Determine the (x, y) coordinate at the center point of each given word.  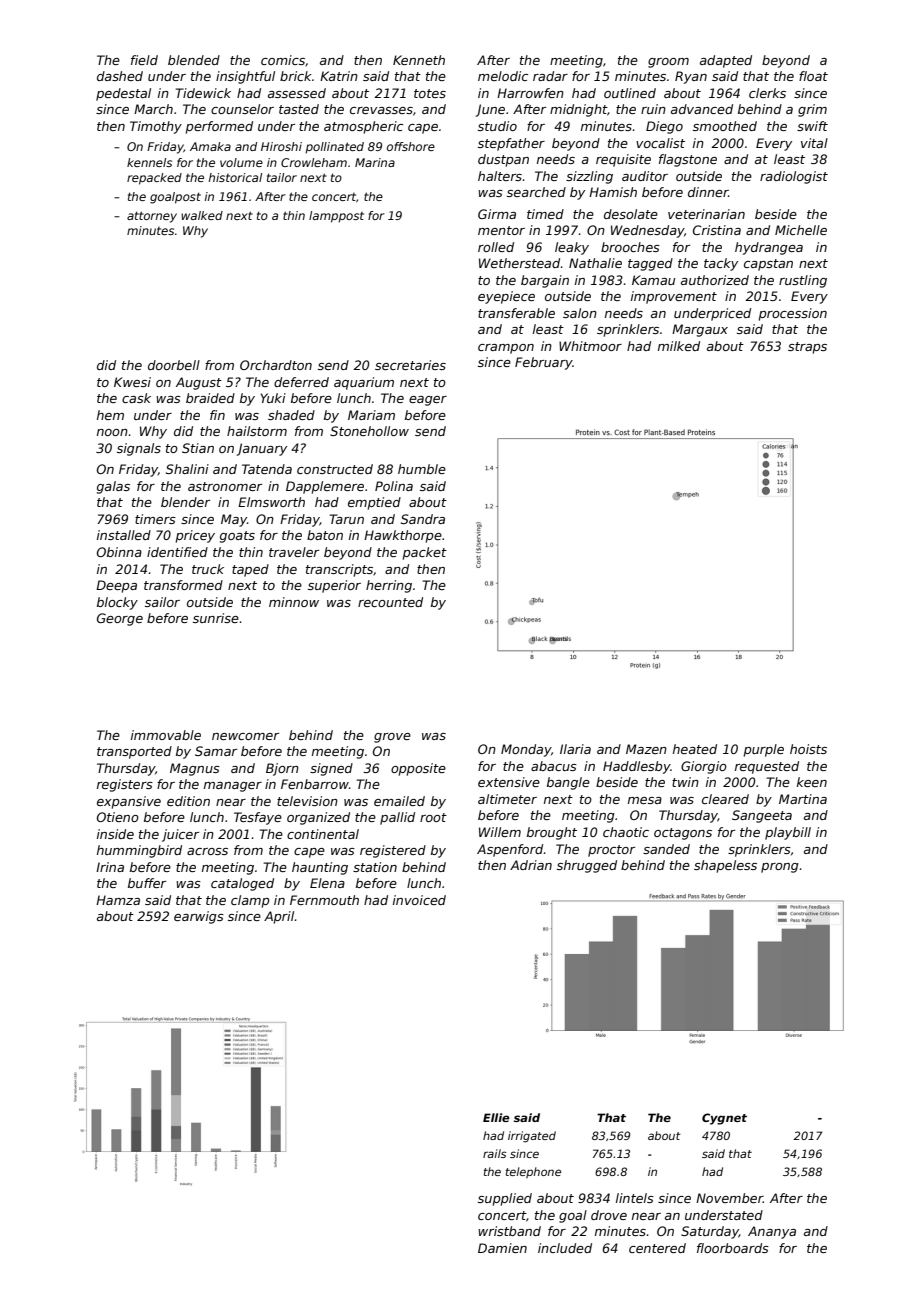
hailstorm (257, 431)
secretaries (410, 365)
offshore (411, 146)
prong (780, 868)
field (144, 60)
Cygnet (724, 1119)
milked (679, 346)
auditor (645, 176)
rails (495, 1153)
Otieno (118, 817)
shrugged (587, 866)
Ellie (496, 1117)
